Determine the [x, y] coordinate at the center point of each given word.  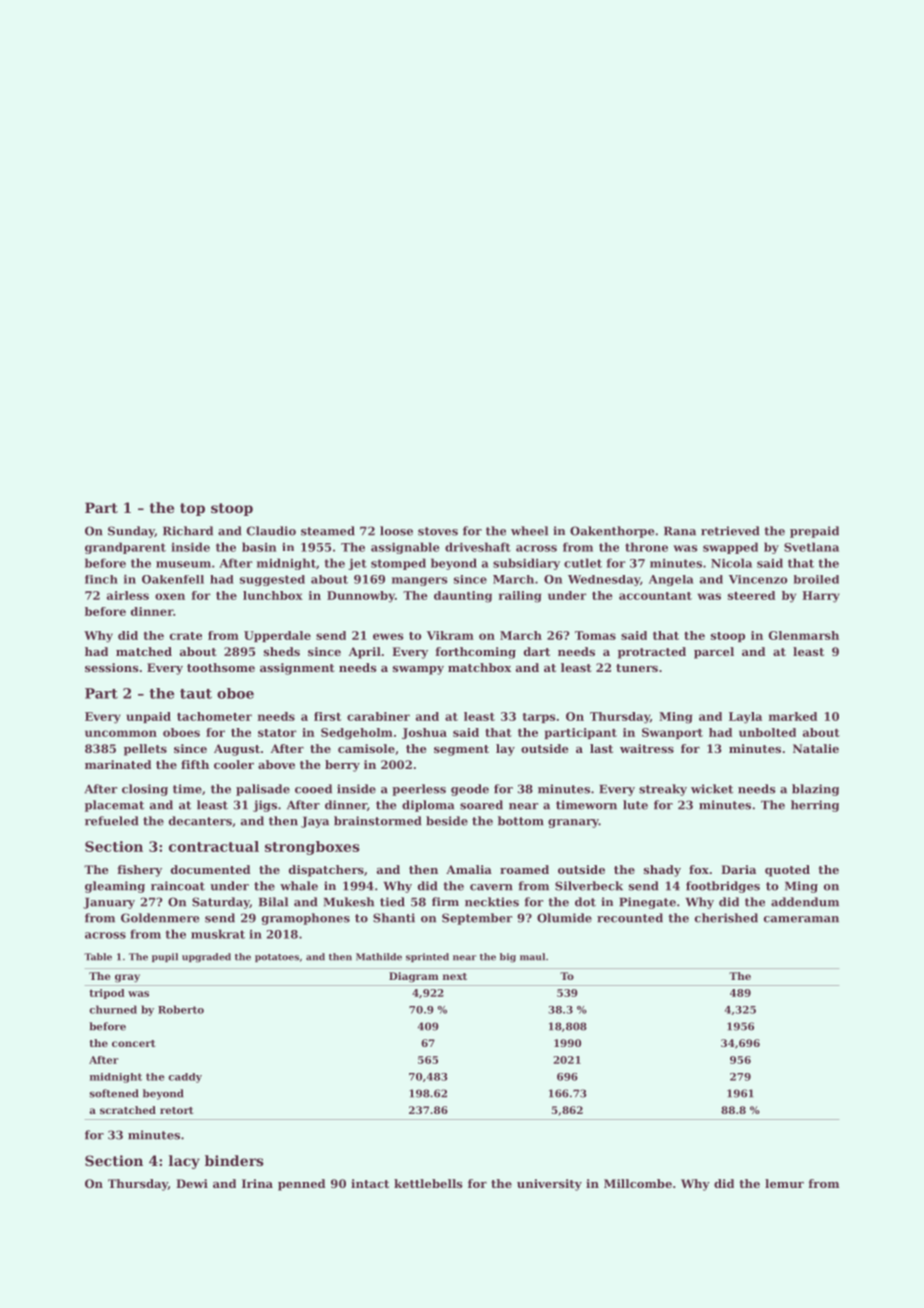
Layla [745, 718]
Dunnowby [361, 597]
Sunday [131, 532]
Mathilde [379, 957]
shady [662, 871]
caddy [185, 1078]
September [477, 919]
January [109, 903]
